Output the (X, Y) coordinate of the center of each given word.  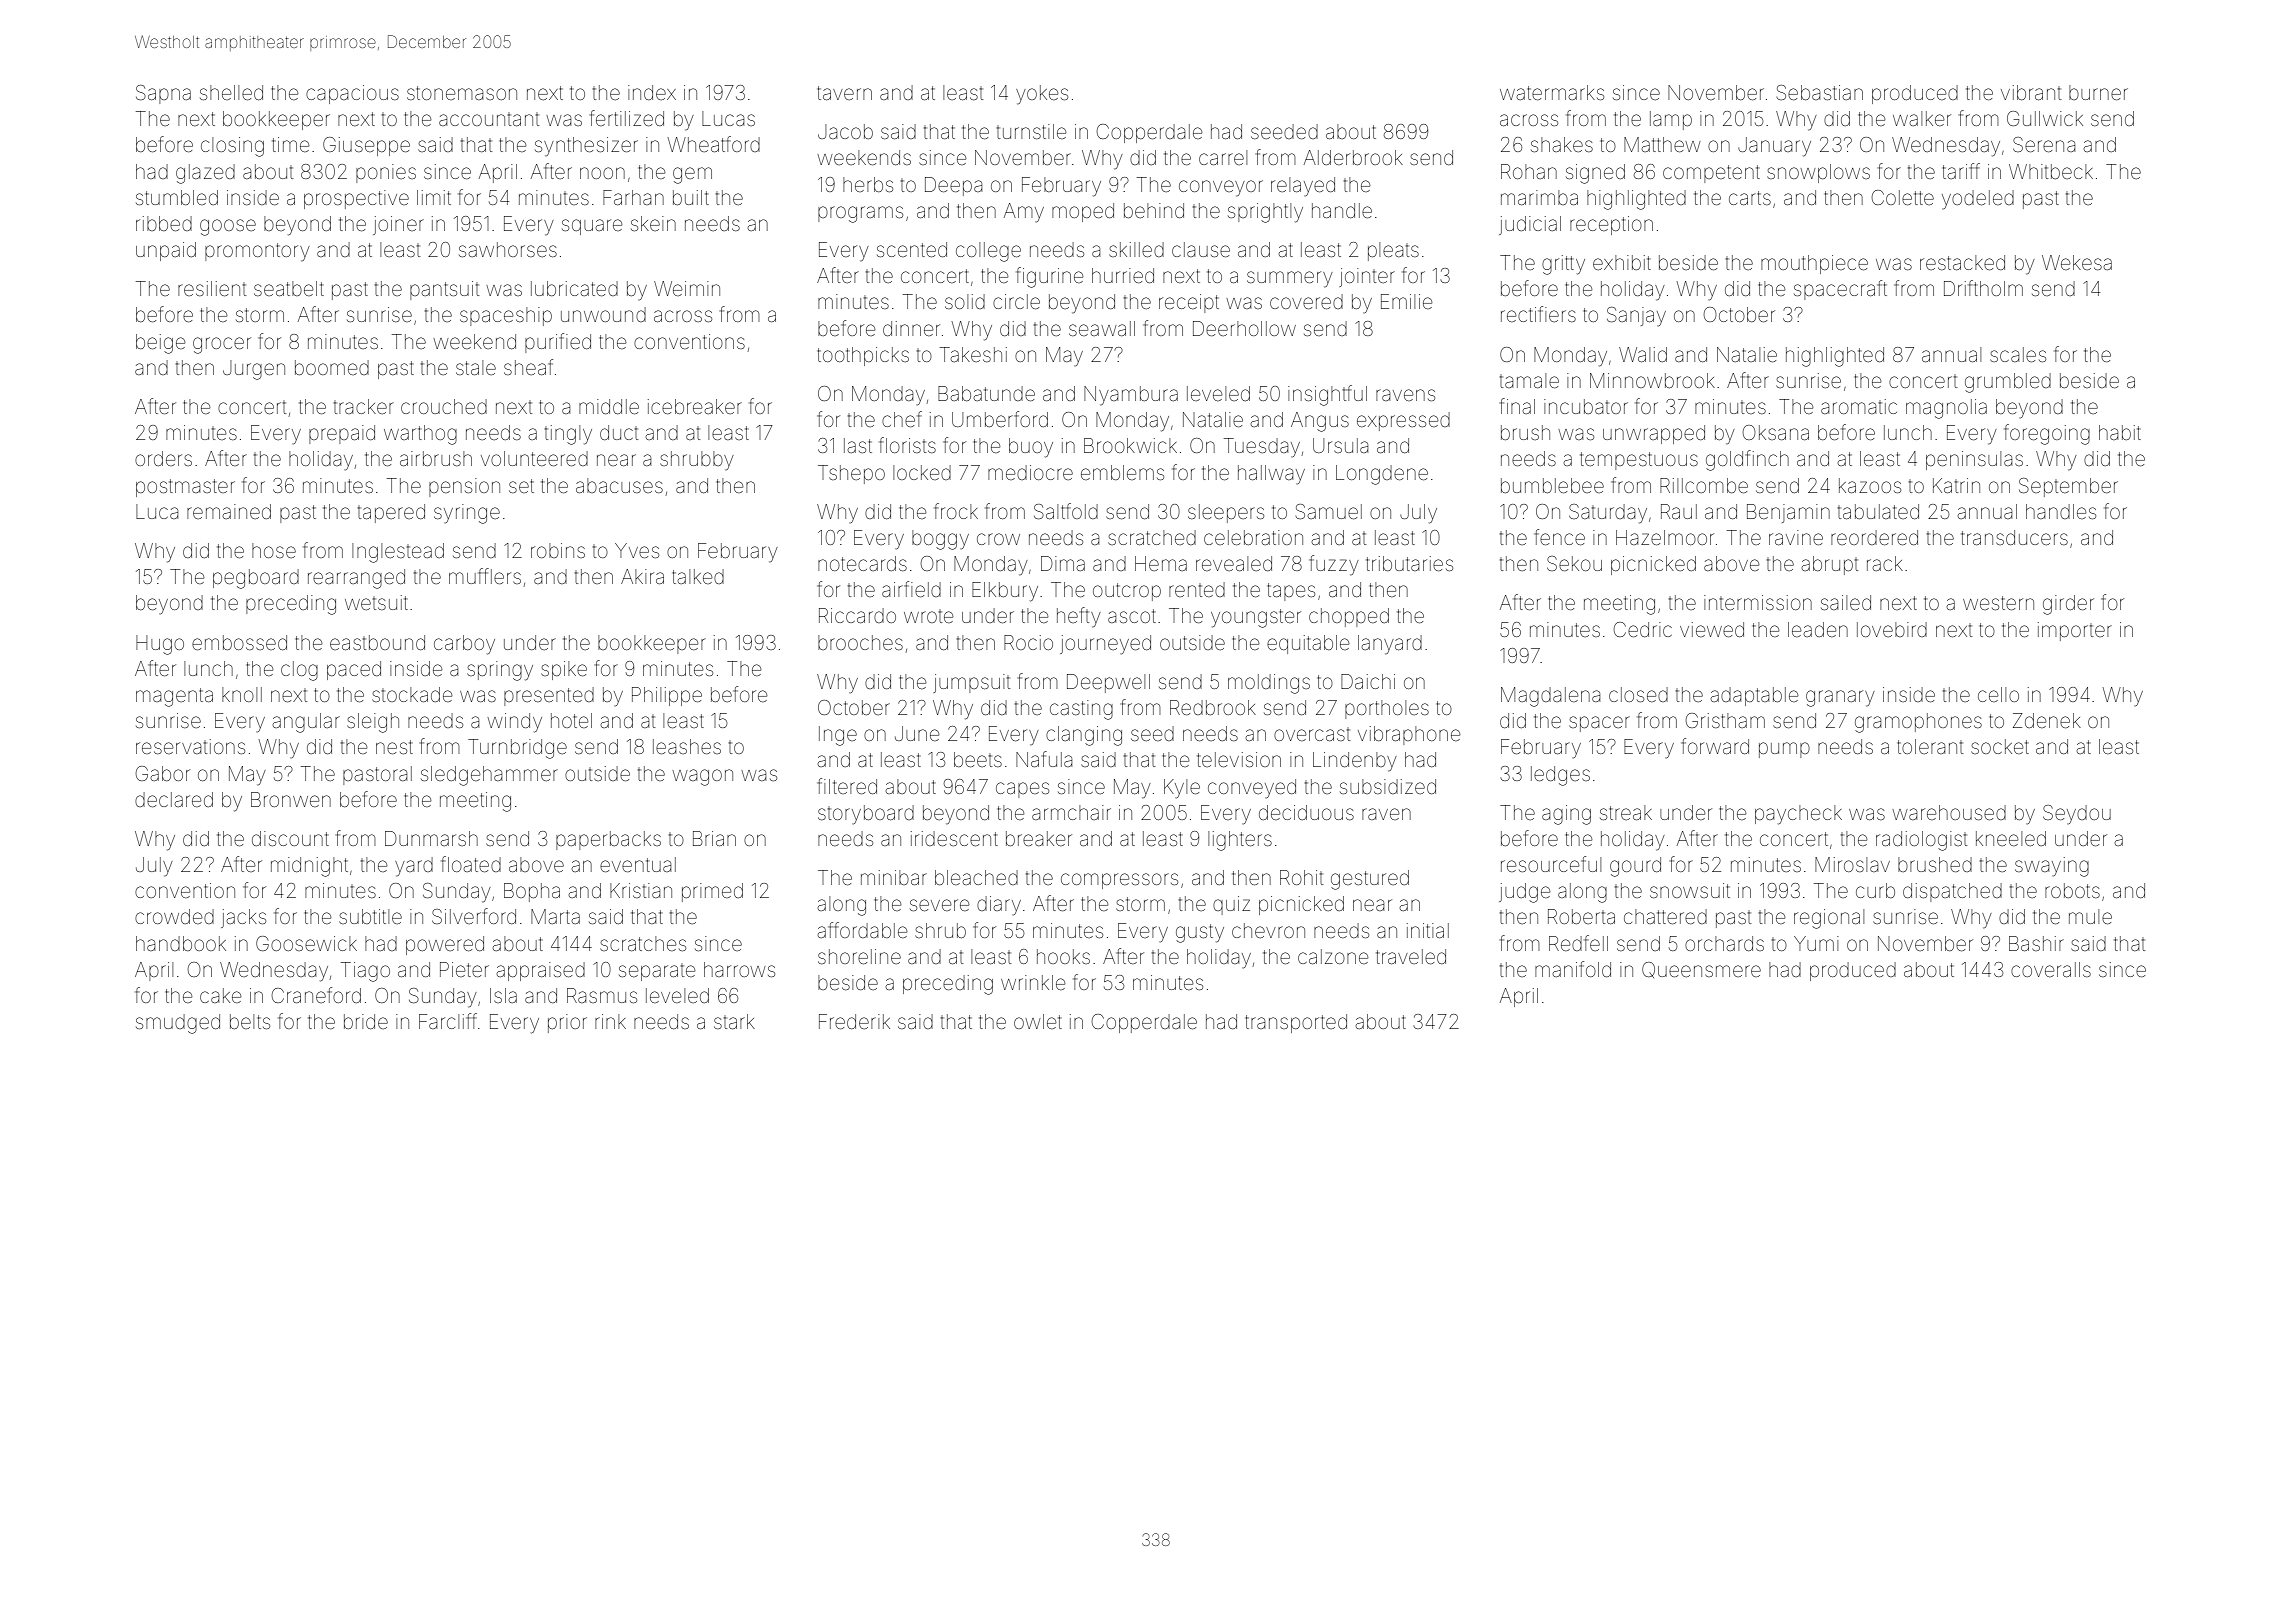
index (652, 92)
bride (366, 1021)
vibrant (2031, 92)
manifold (1573, 969)
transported (1296, 1023)
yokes (1042, 94)
